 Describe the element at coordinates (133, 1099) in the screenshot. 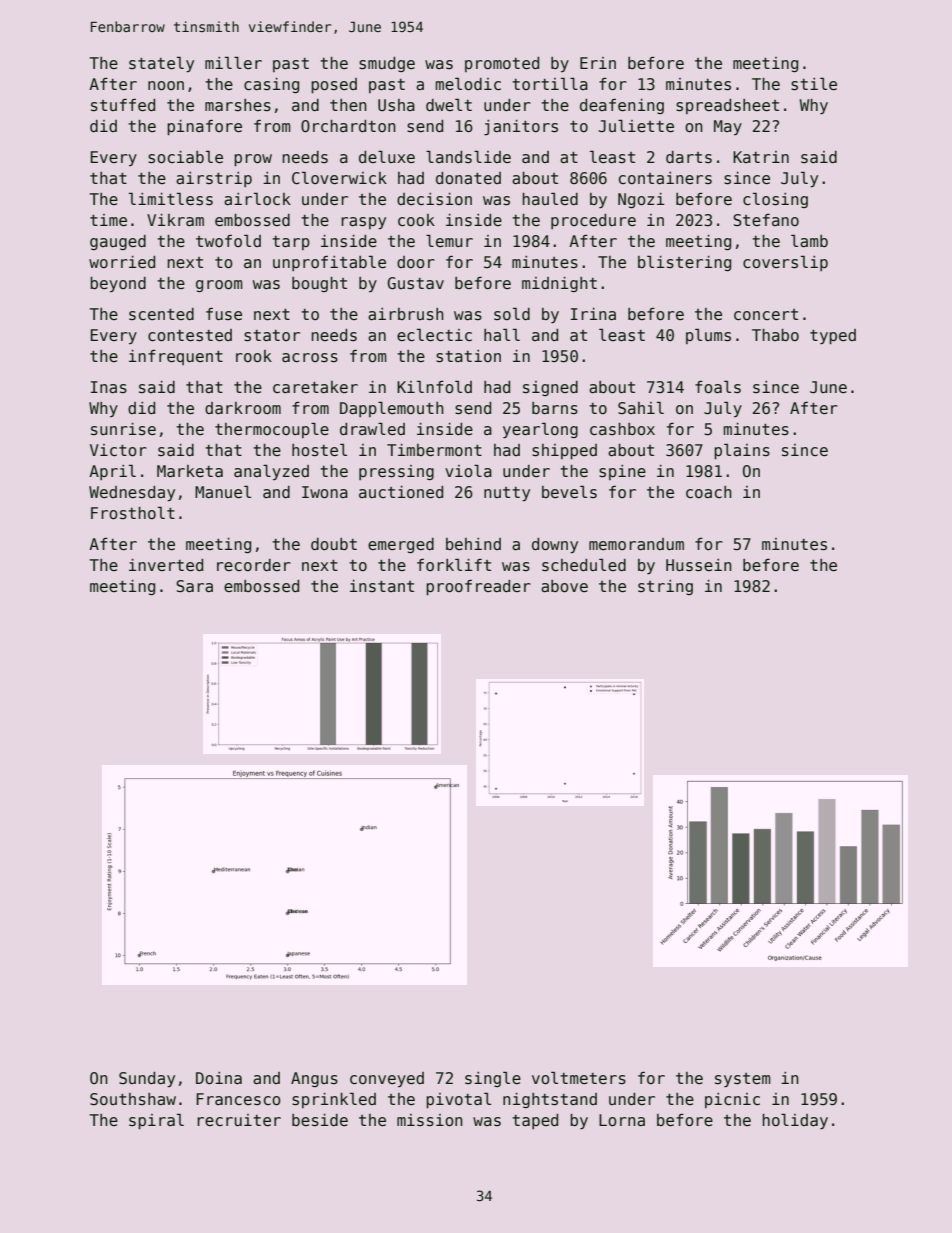

I see `Southshaw` at that location.
